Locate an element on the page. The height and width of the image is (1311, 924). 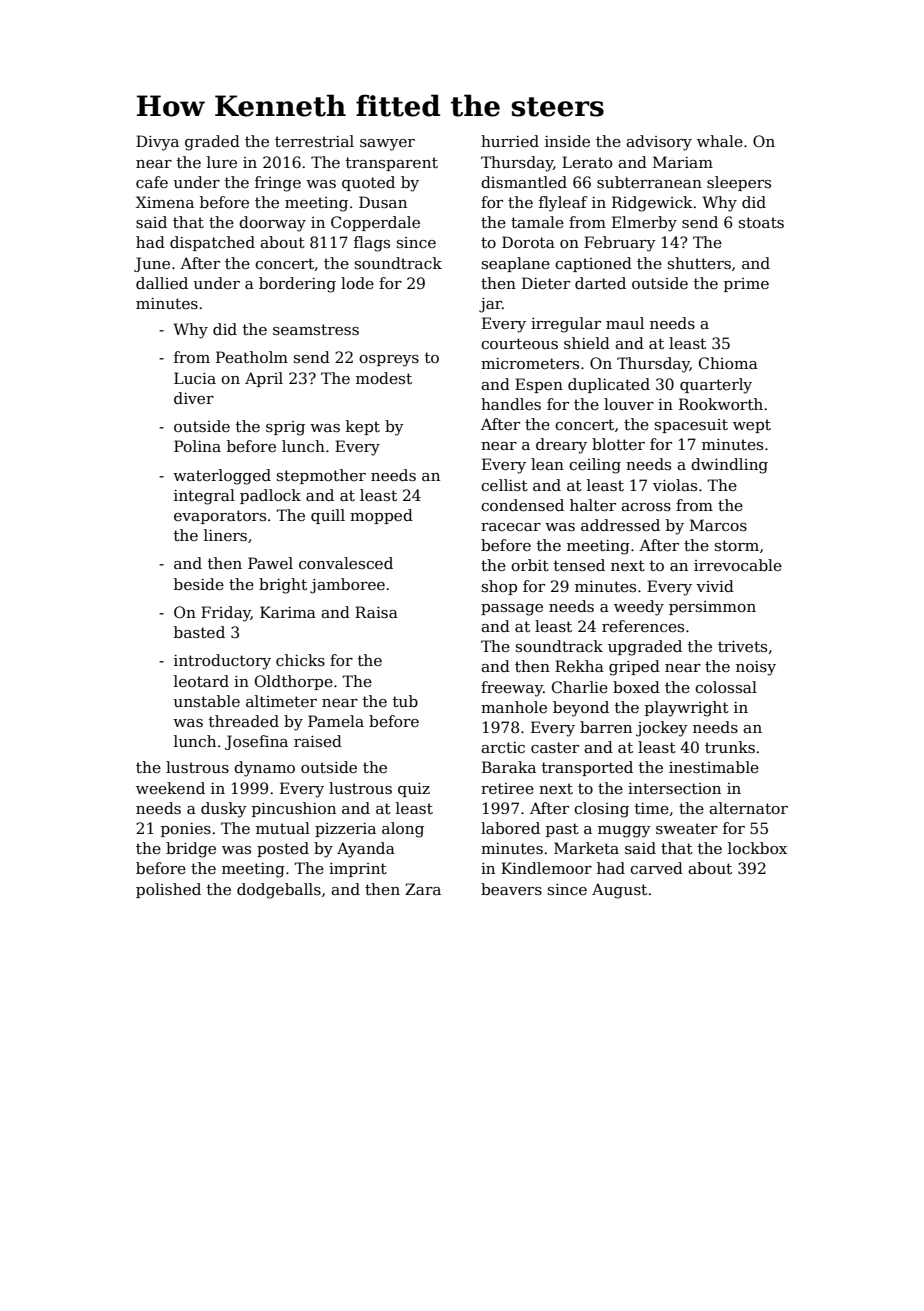
bridge is located at coordinates (191, 850).
